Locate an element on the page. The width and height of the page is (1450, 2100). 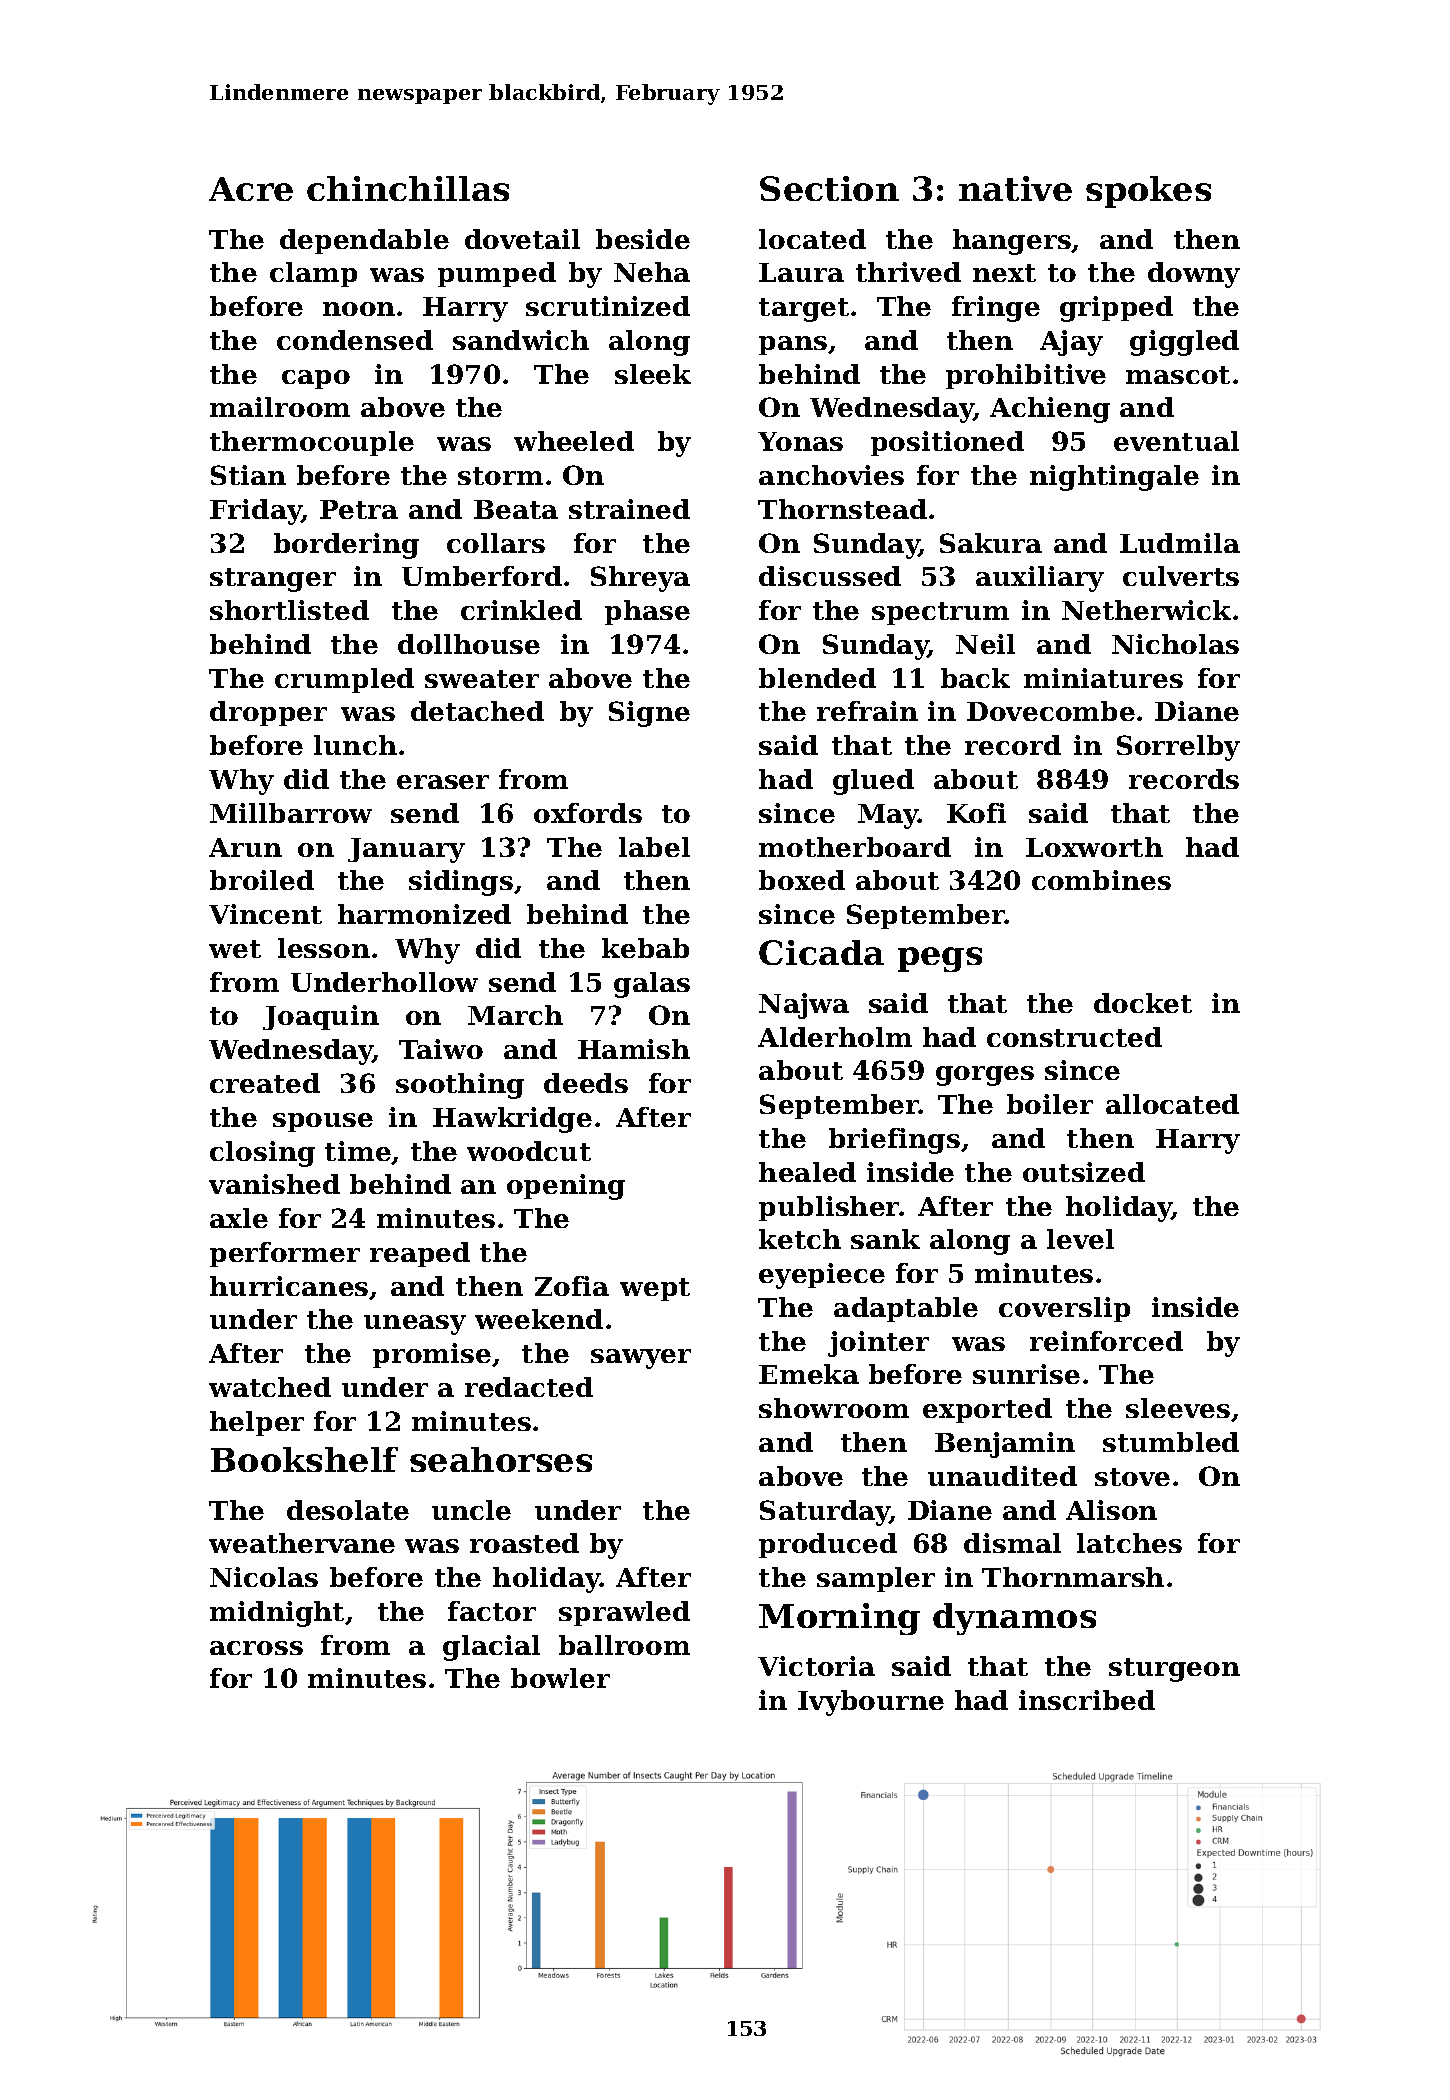
kebab is located at coordinates (645, 948).
